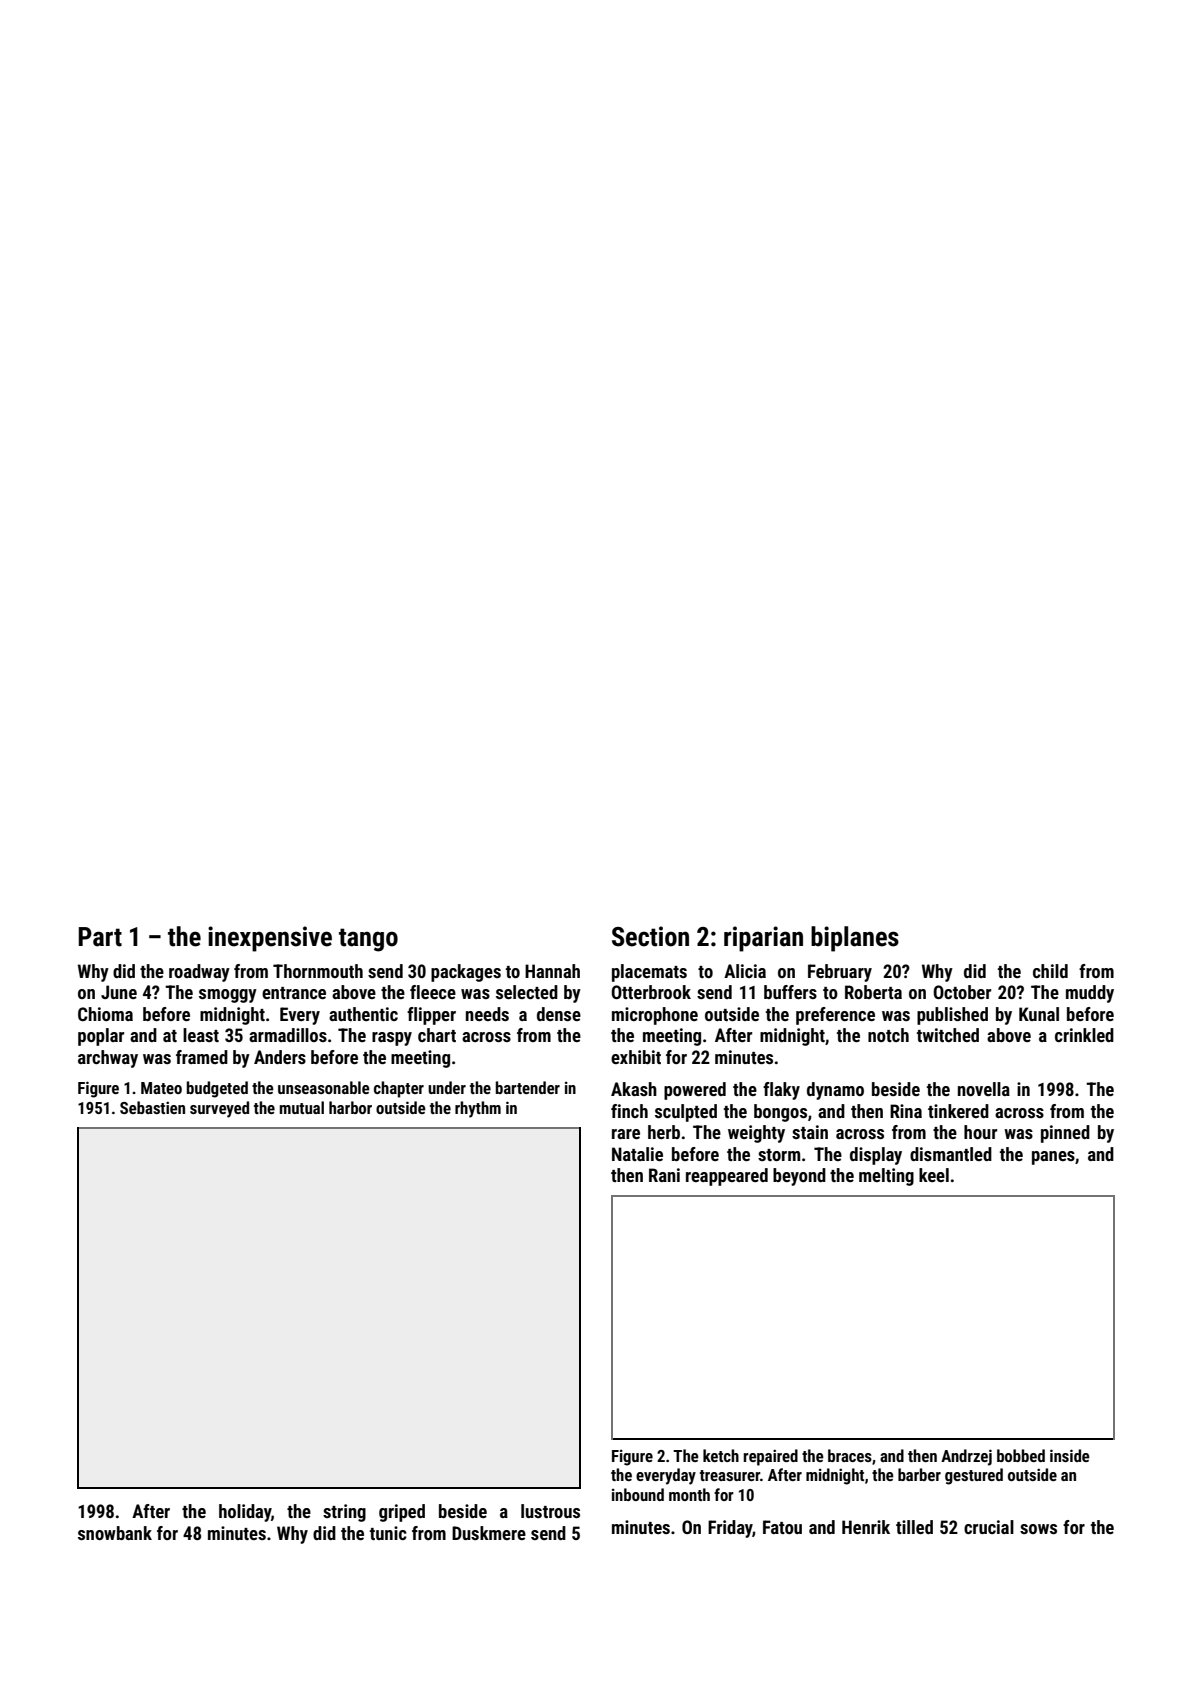  What do you see at coordinates (655, 1016) in the document?
I see `microphone` at bounding box center [655, 1016].
